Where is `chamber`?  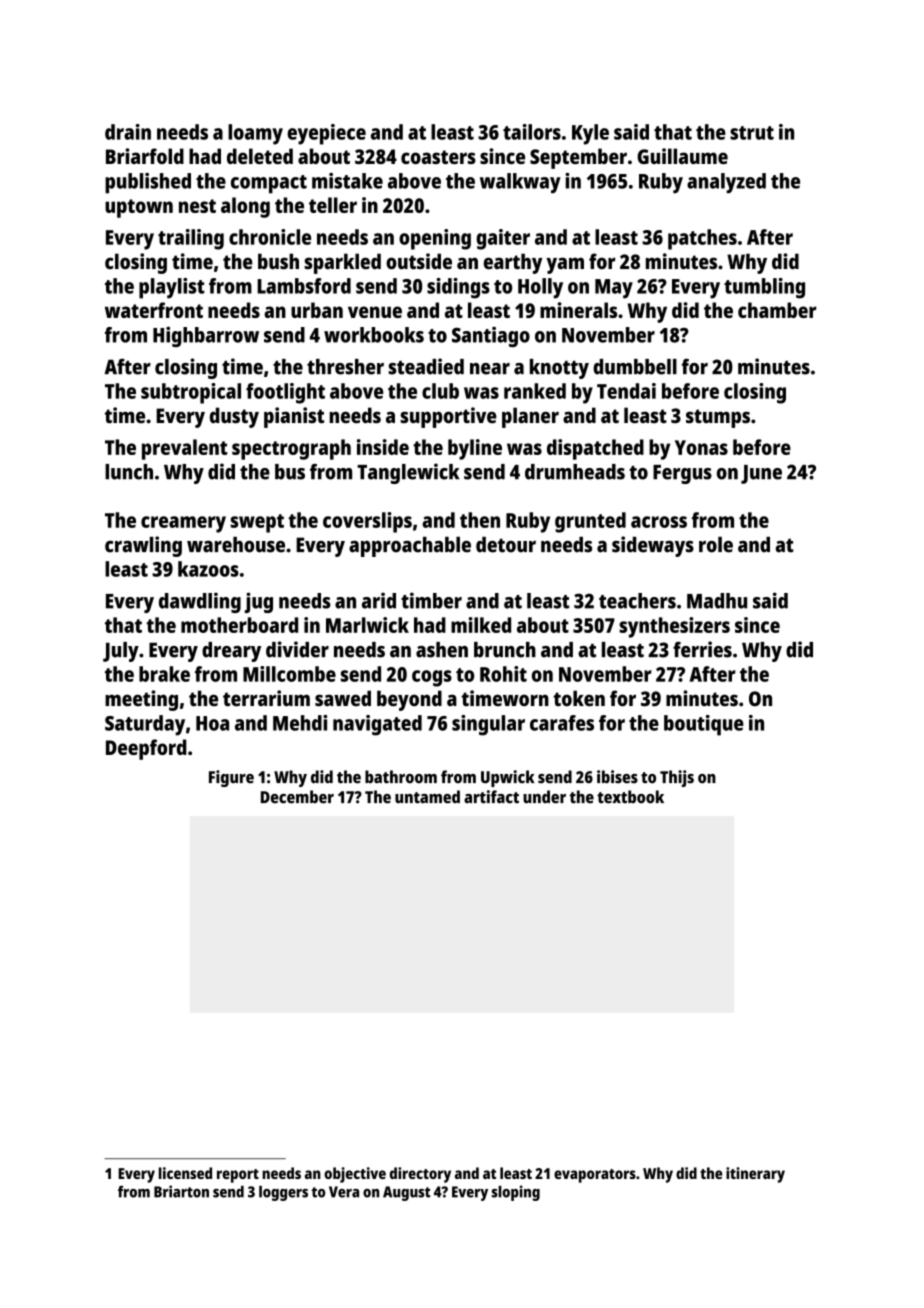 chamber is located at coordinates (777, 310).
